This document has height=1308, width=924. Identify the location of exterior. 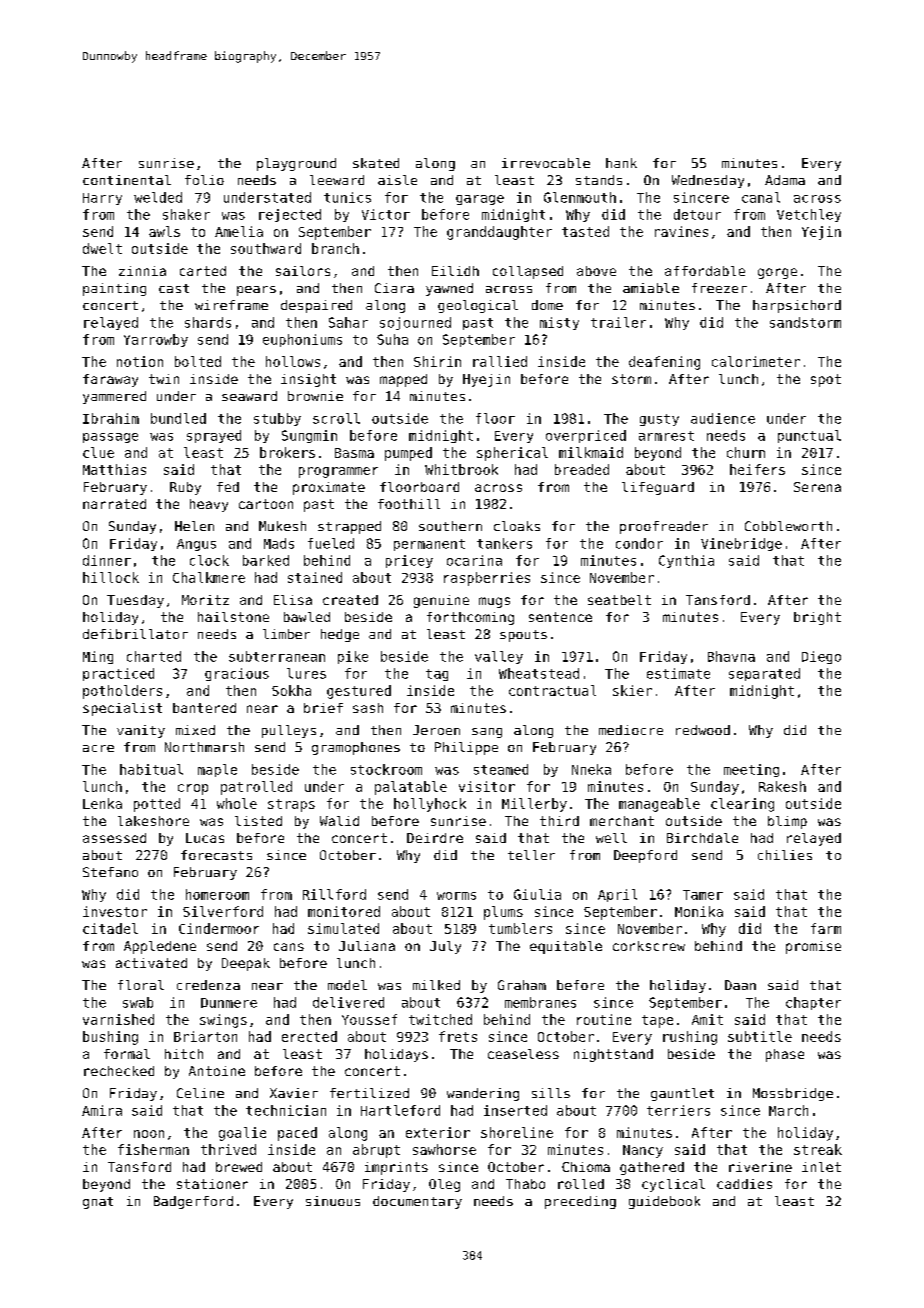
(438, 1132).
